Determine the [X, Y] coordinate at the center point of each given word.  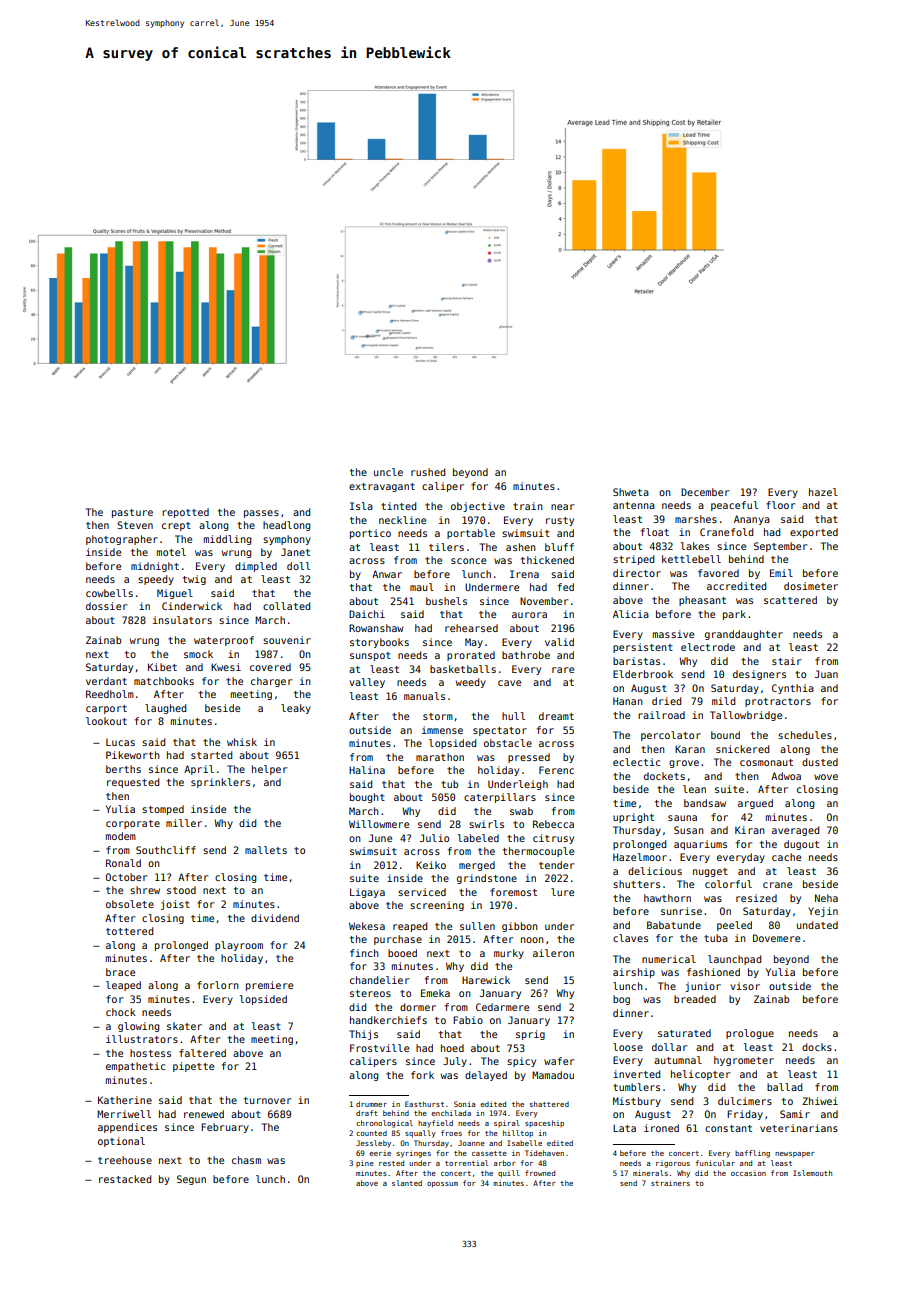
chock [121, 1012]
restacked [125, 1179]
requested [133, 783]
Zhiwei [820, 1101]
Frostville [379, 1048]
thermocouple [538, 852]
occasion [748, 1173]
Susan [689, 830]
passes [261, 514]
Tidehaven [544, 1153]
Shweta [631, 492]
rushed [428, 472]
